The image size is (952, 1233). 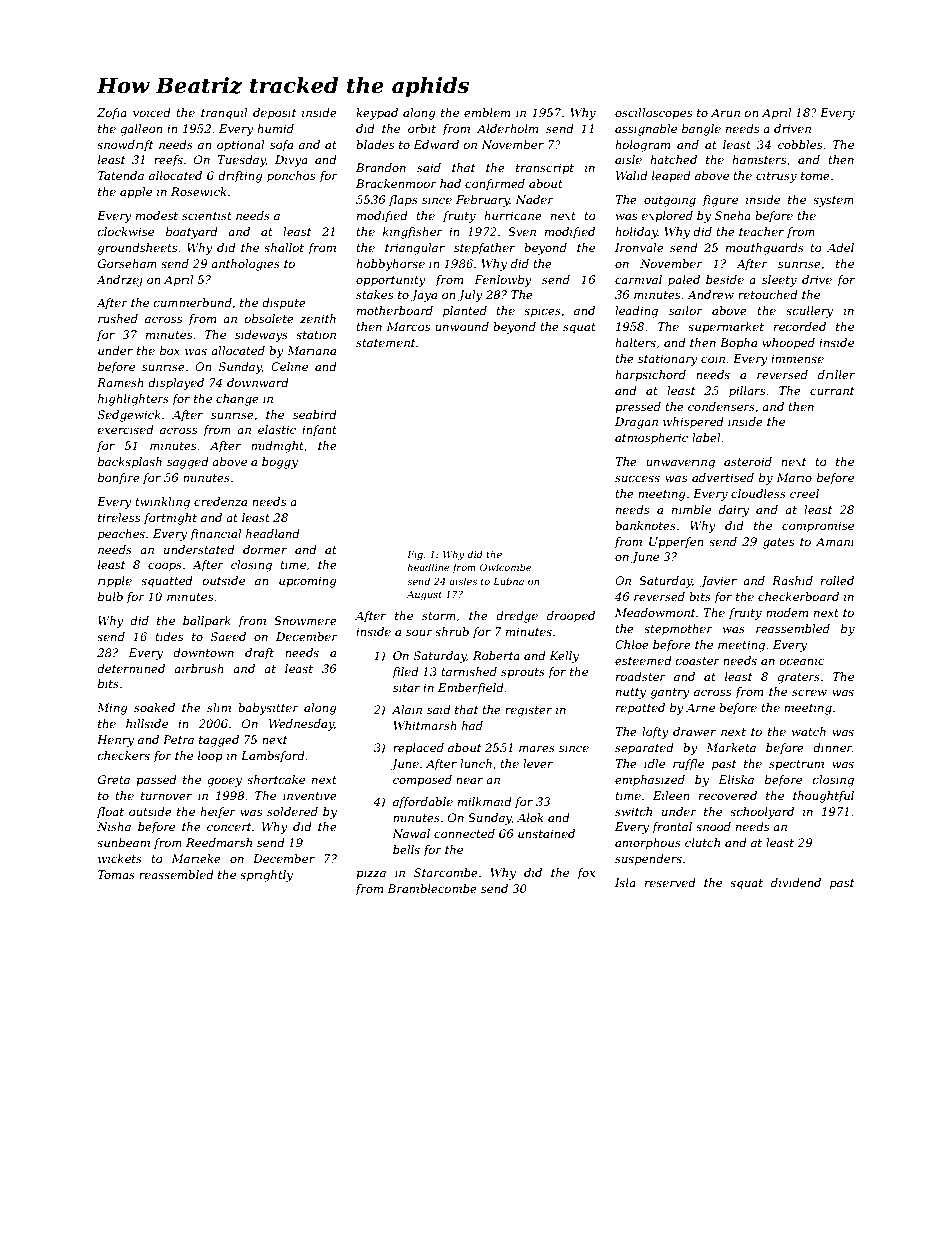 What do you see at coordinates (224, 114) in the image?
I see `tranquil` at bounding box center [224, 114].
